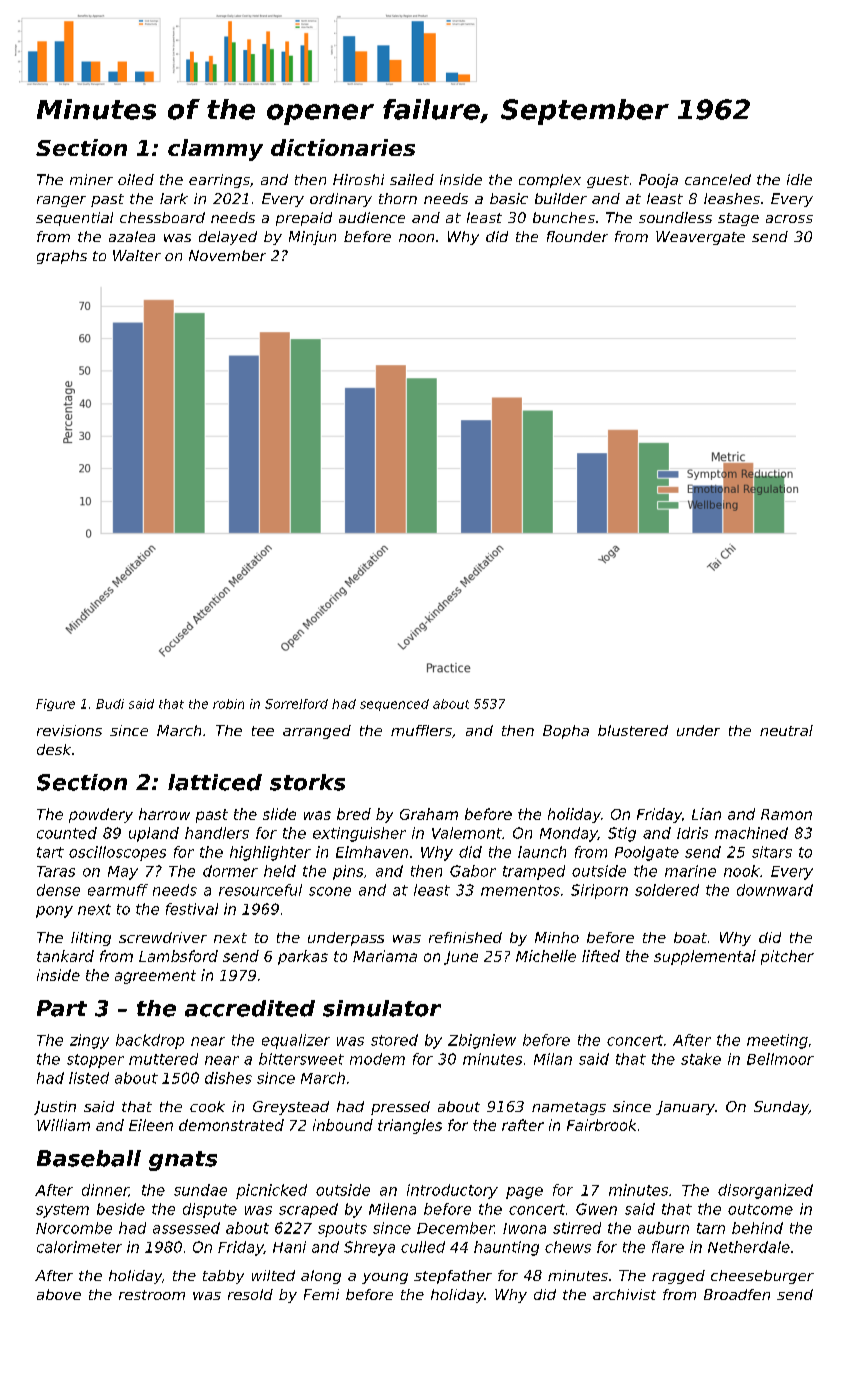 Image resolution: width=849 pixels, height=1400 pixels. Describe the element at coordinates (509, 198) in the screenshot. I see `basic` at that location.
